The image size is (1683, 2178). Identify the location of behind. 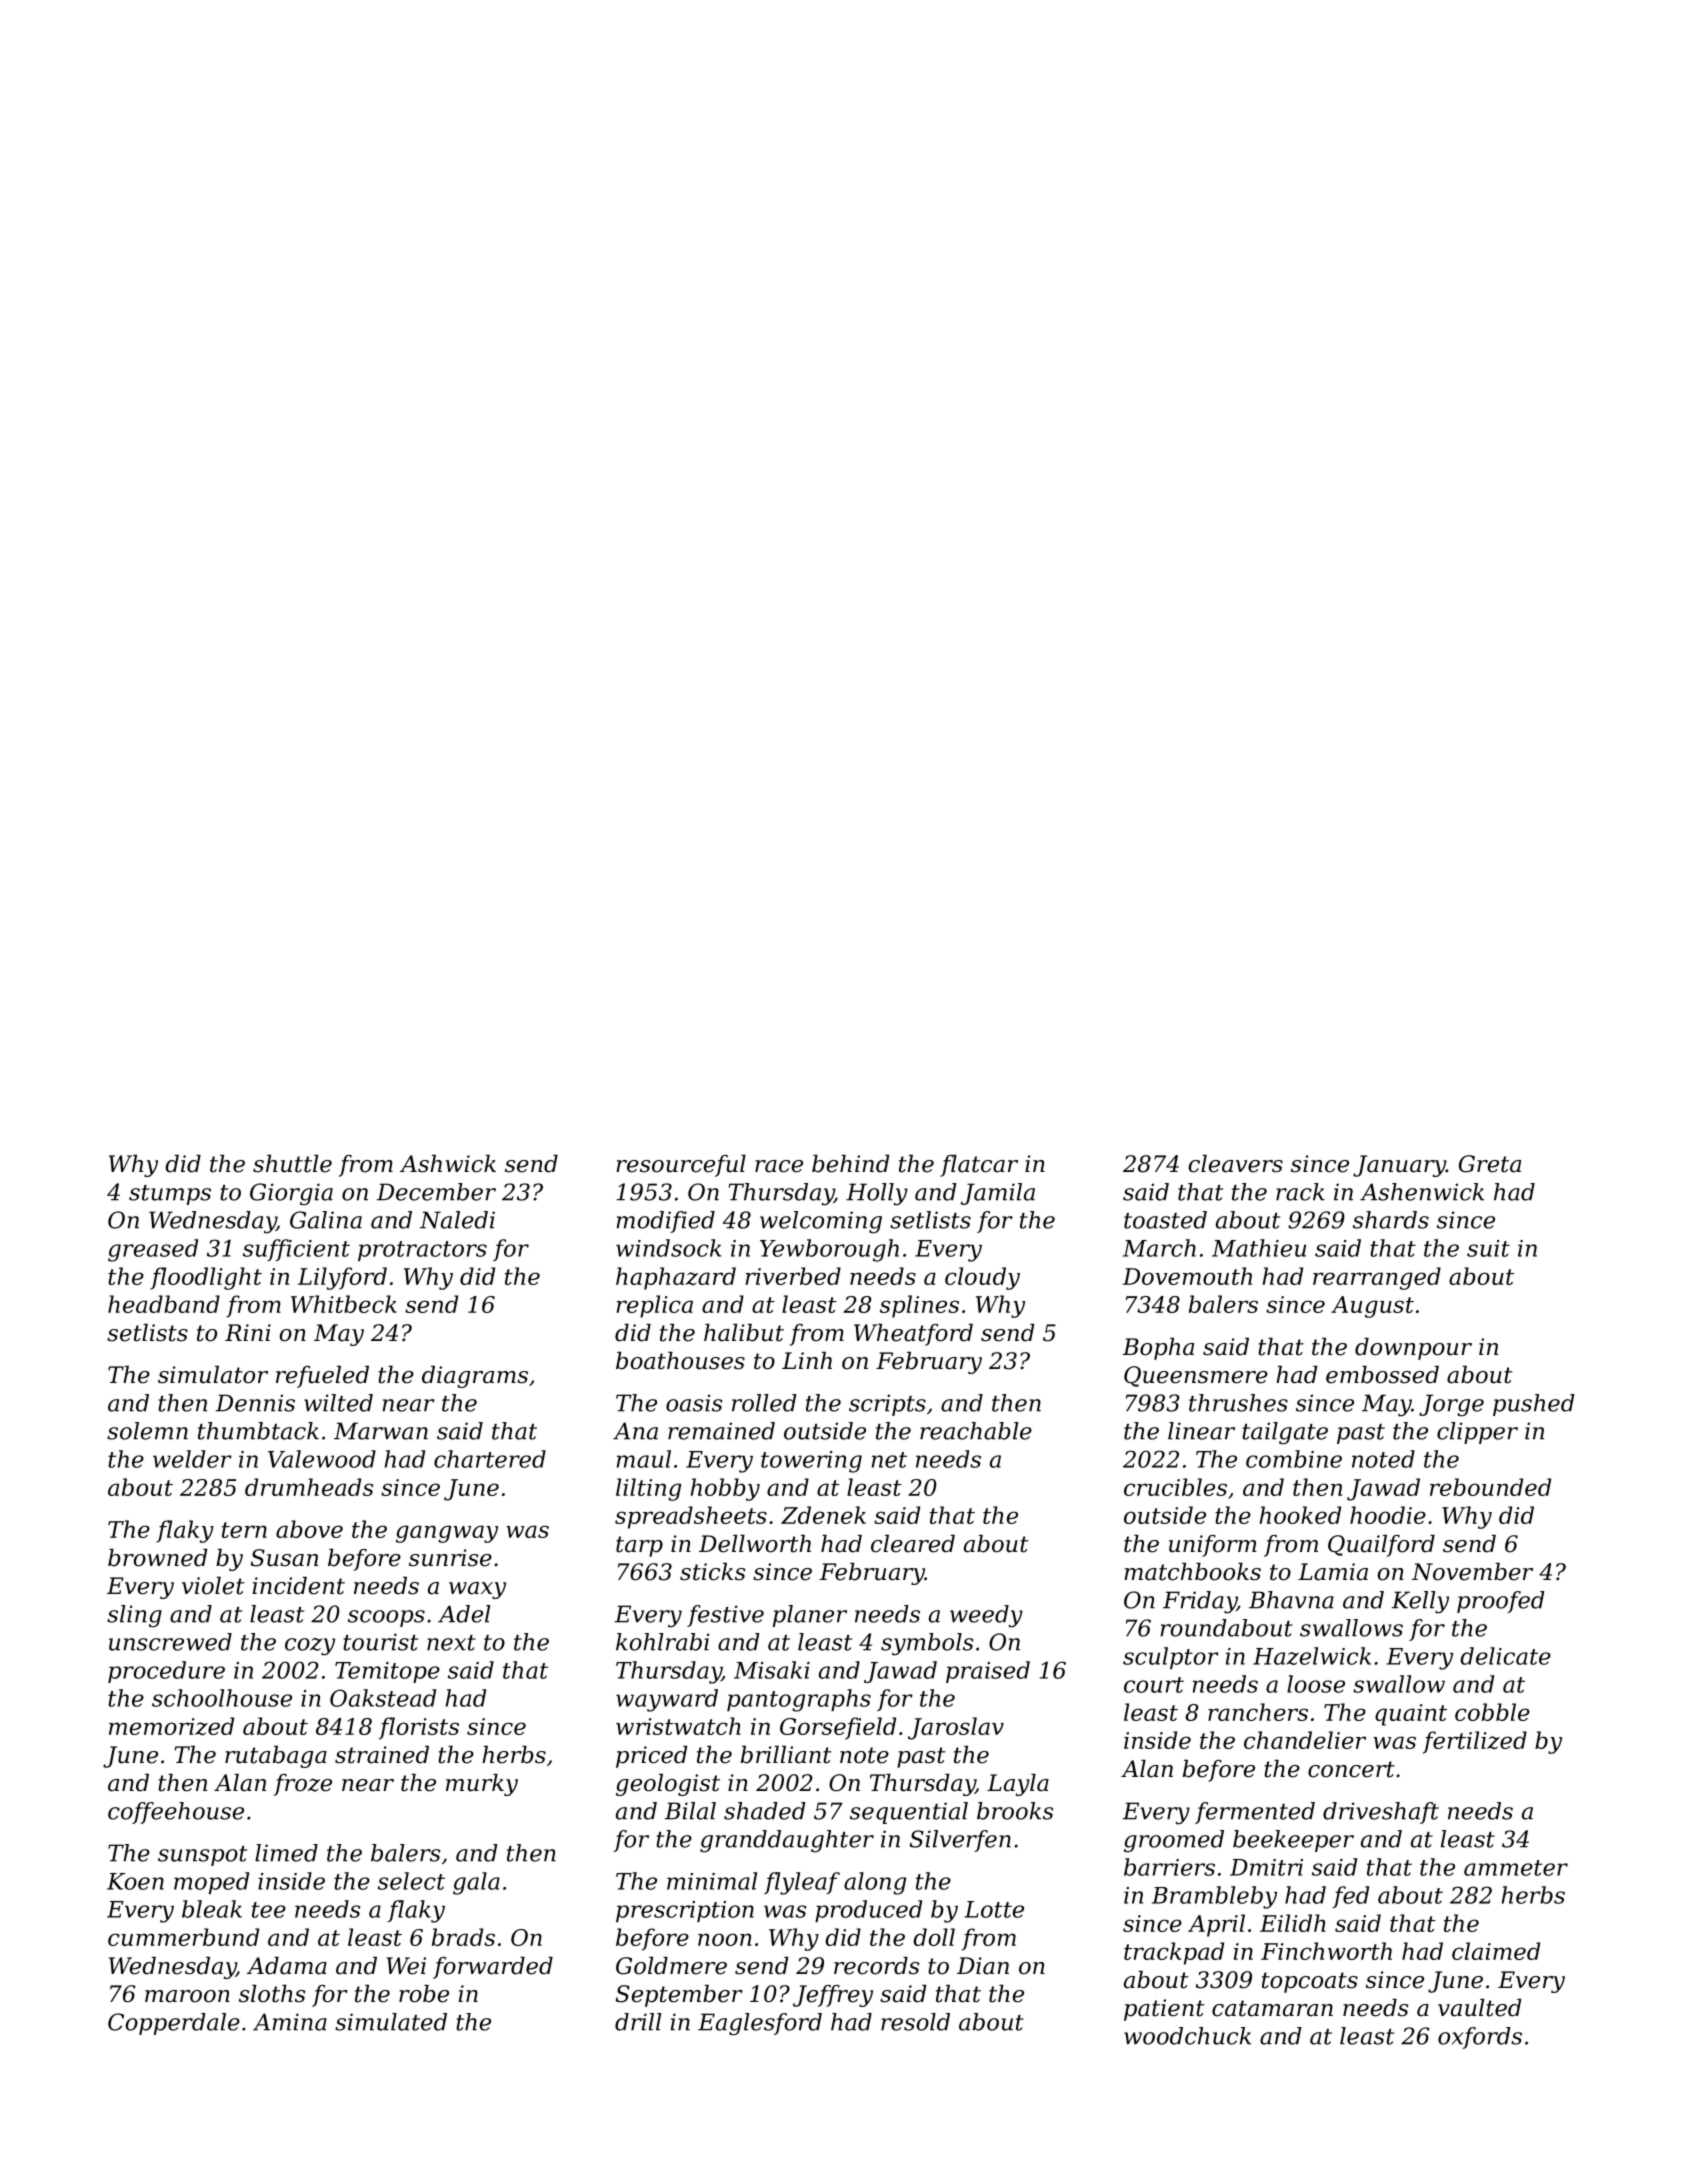
(850, 1164).
